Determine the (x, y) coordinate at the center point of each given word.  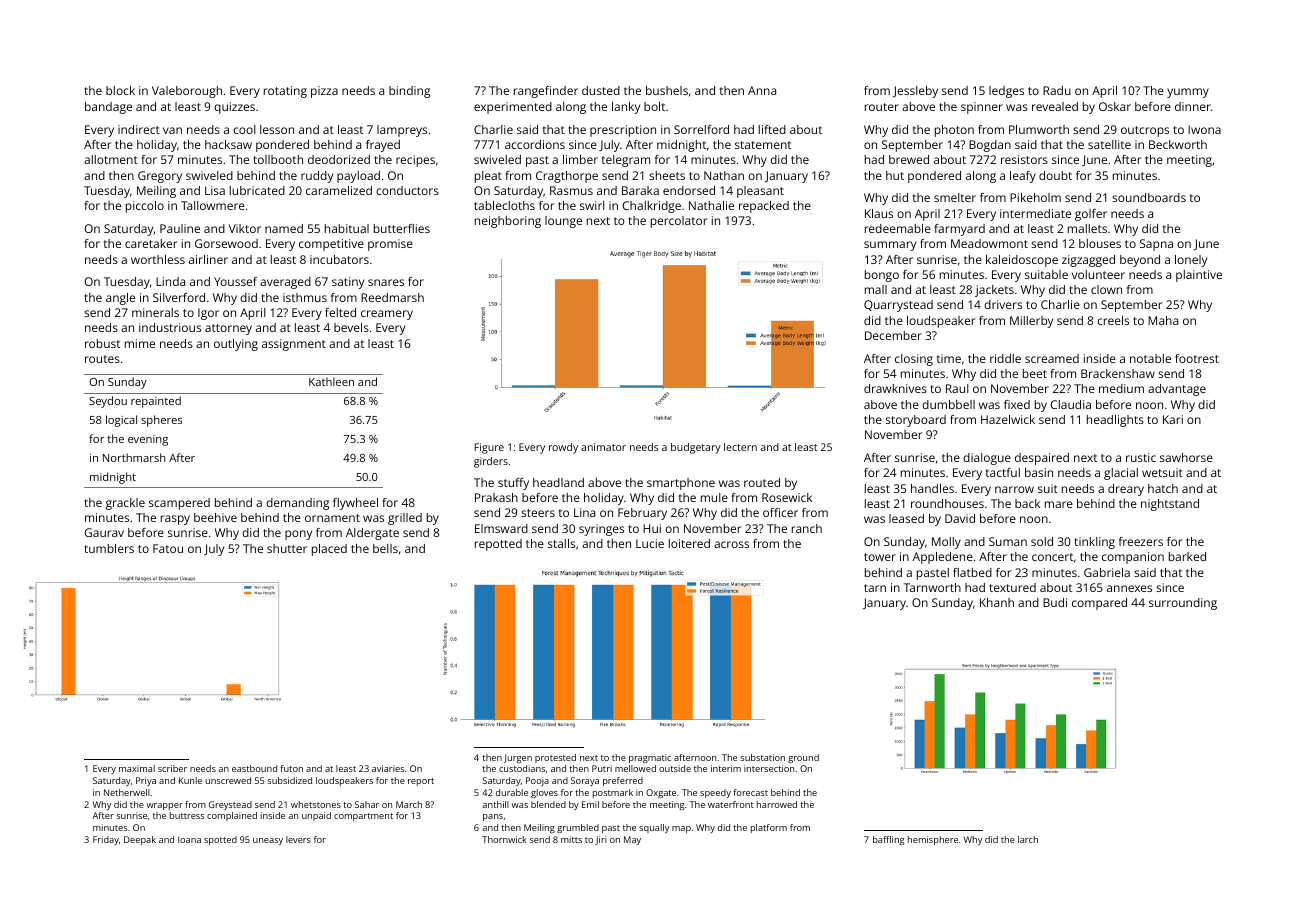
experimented (513, 108)
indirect (139, 129)
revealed (1055, 106)
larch (1028, 839)
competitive (331, 245)
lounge (563, 222)
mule (714, 497)
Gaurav (104, 532)
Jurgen (518, 758)
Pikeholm (1035, 197)
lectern (740, 447)
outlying (236, 345)
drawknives (895, 388)
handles (932, 488)
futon (291, 768)
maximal (137, 768)
